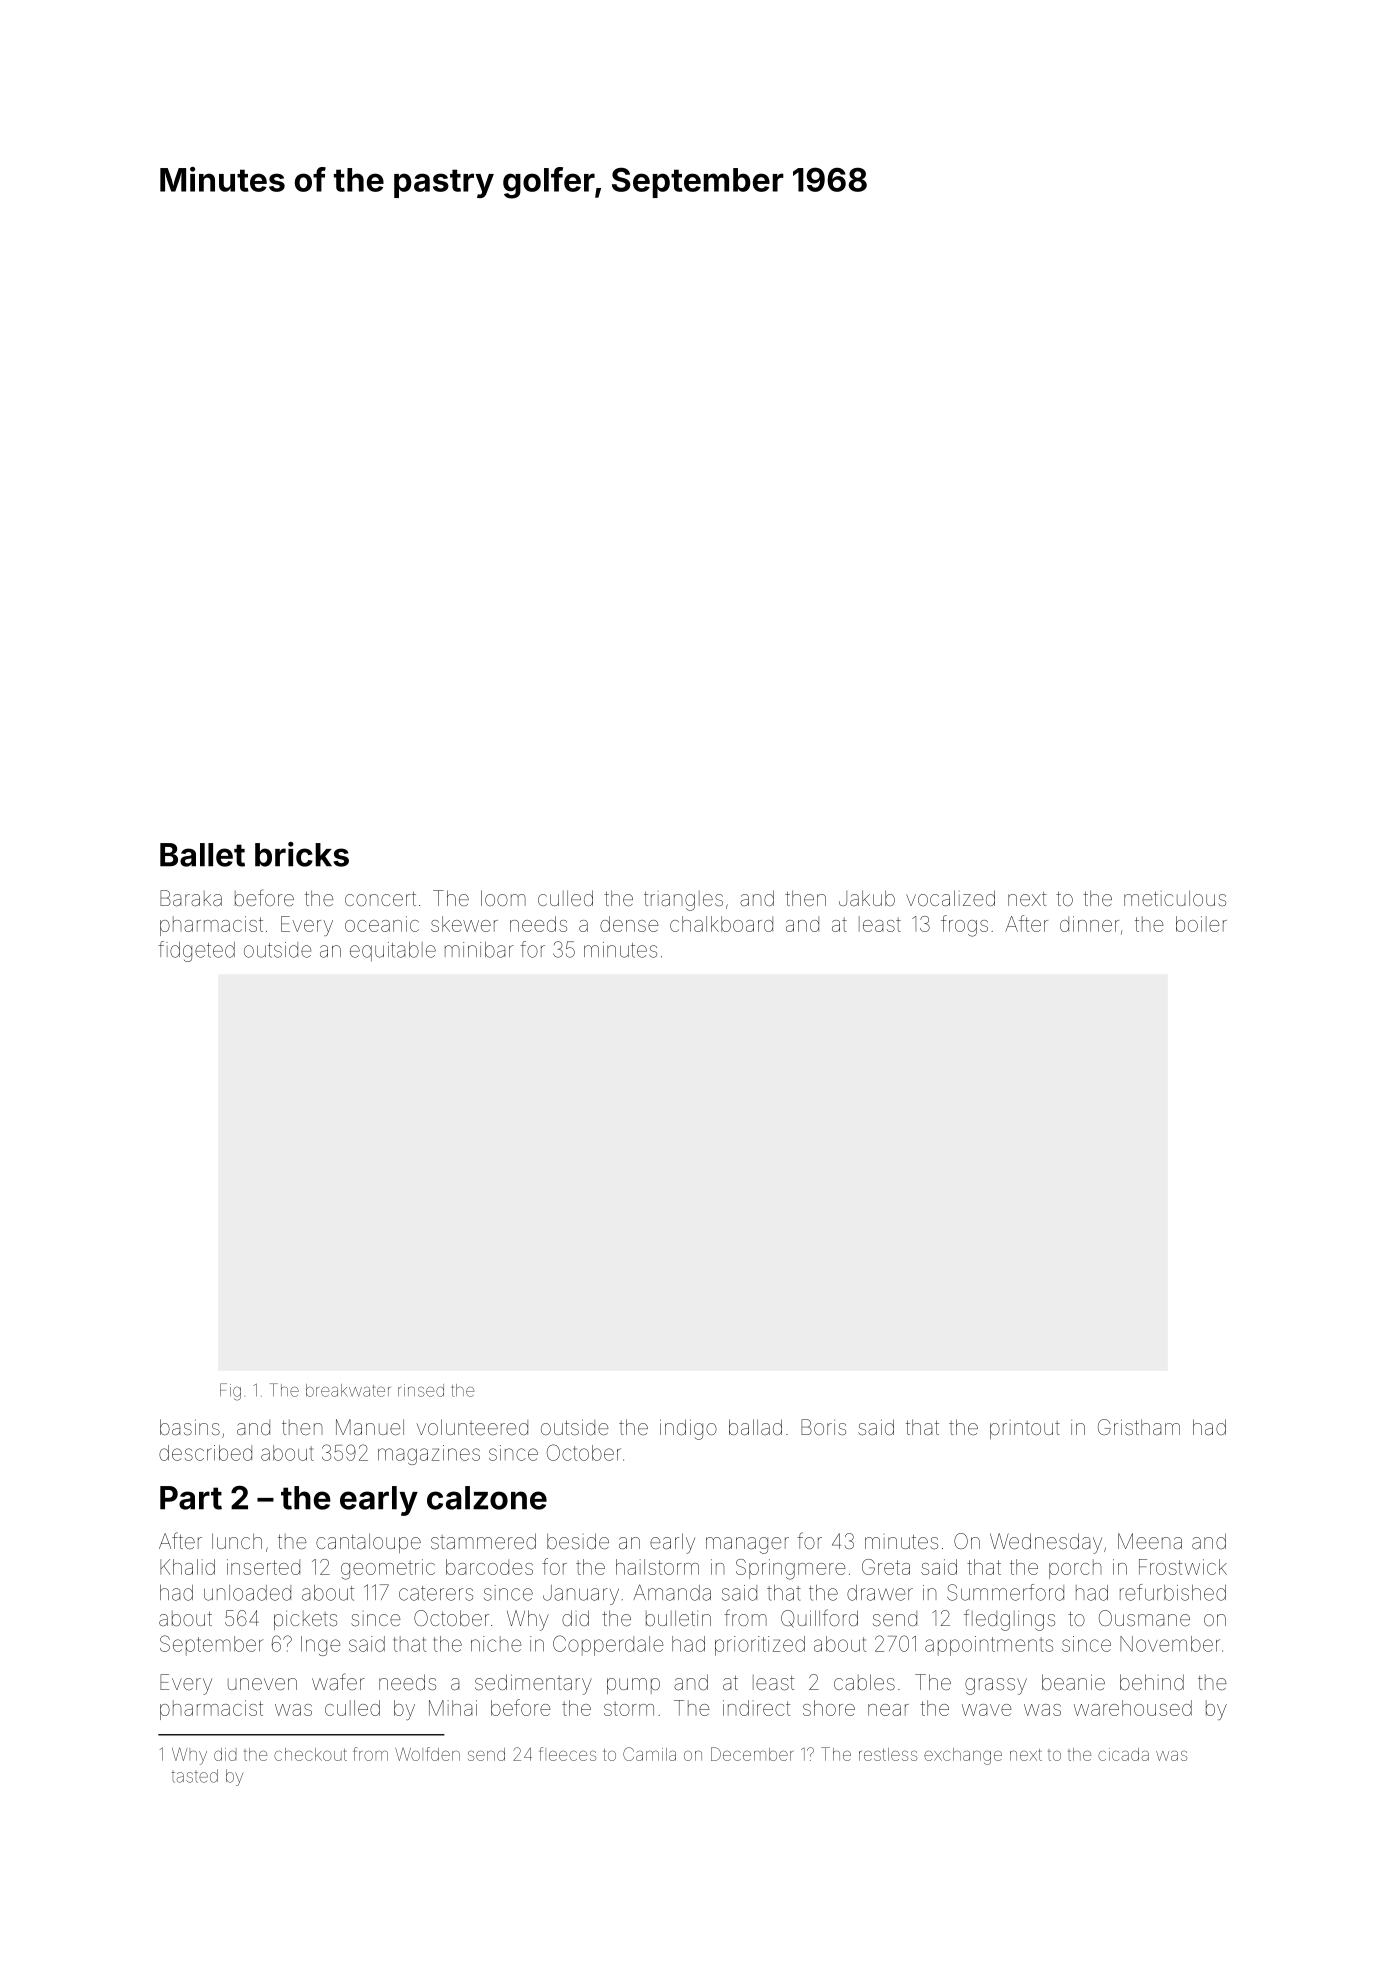 This image has width=1386, height=1969. Describe the element at coordinates (1123, 1754) in the image. I see `cicada` at that location.
